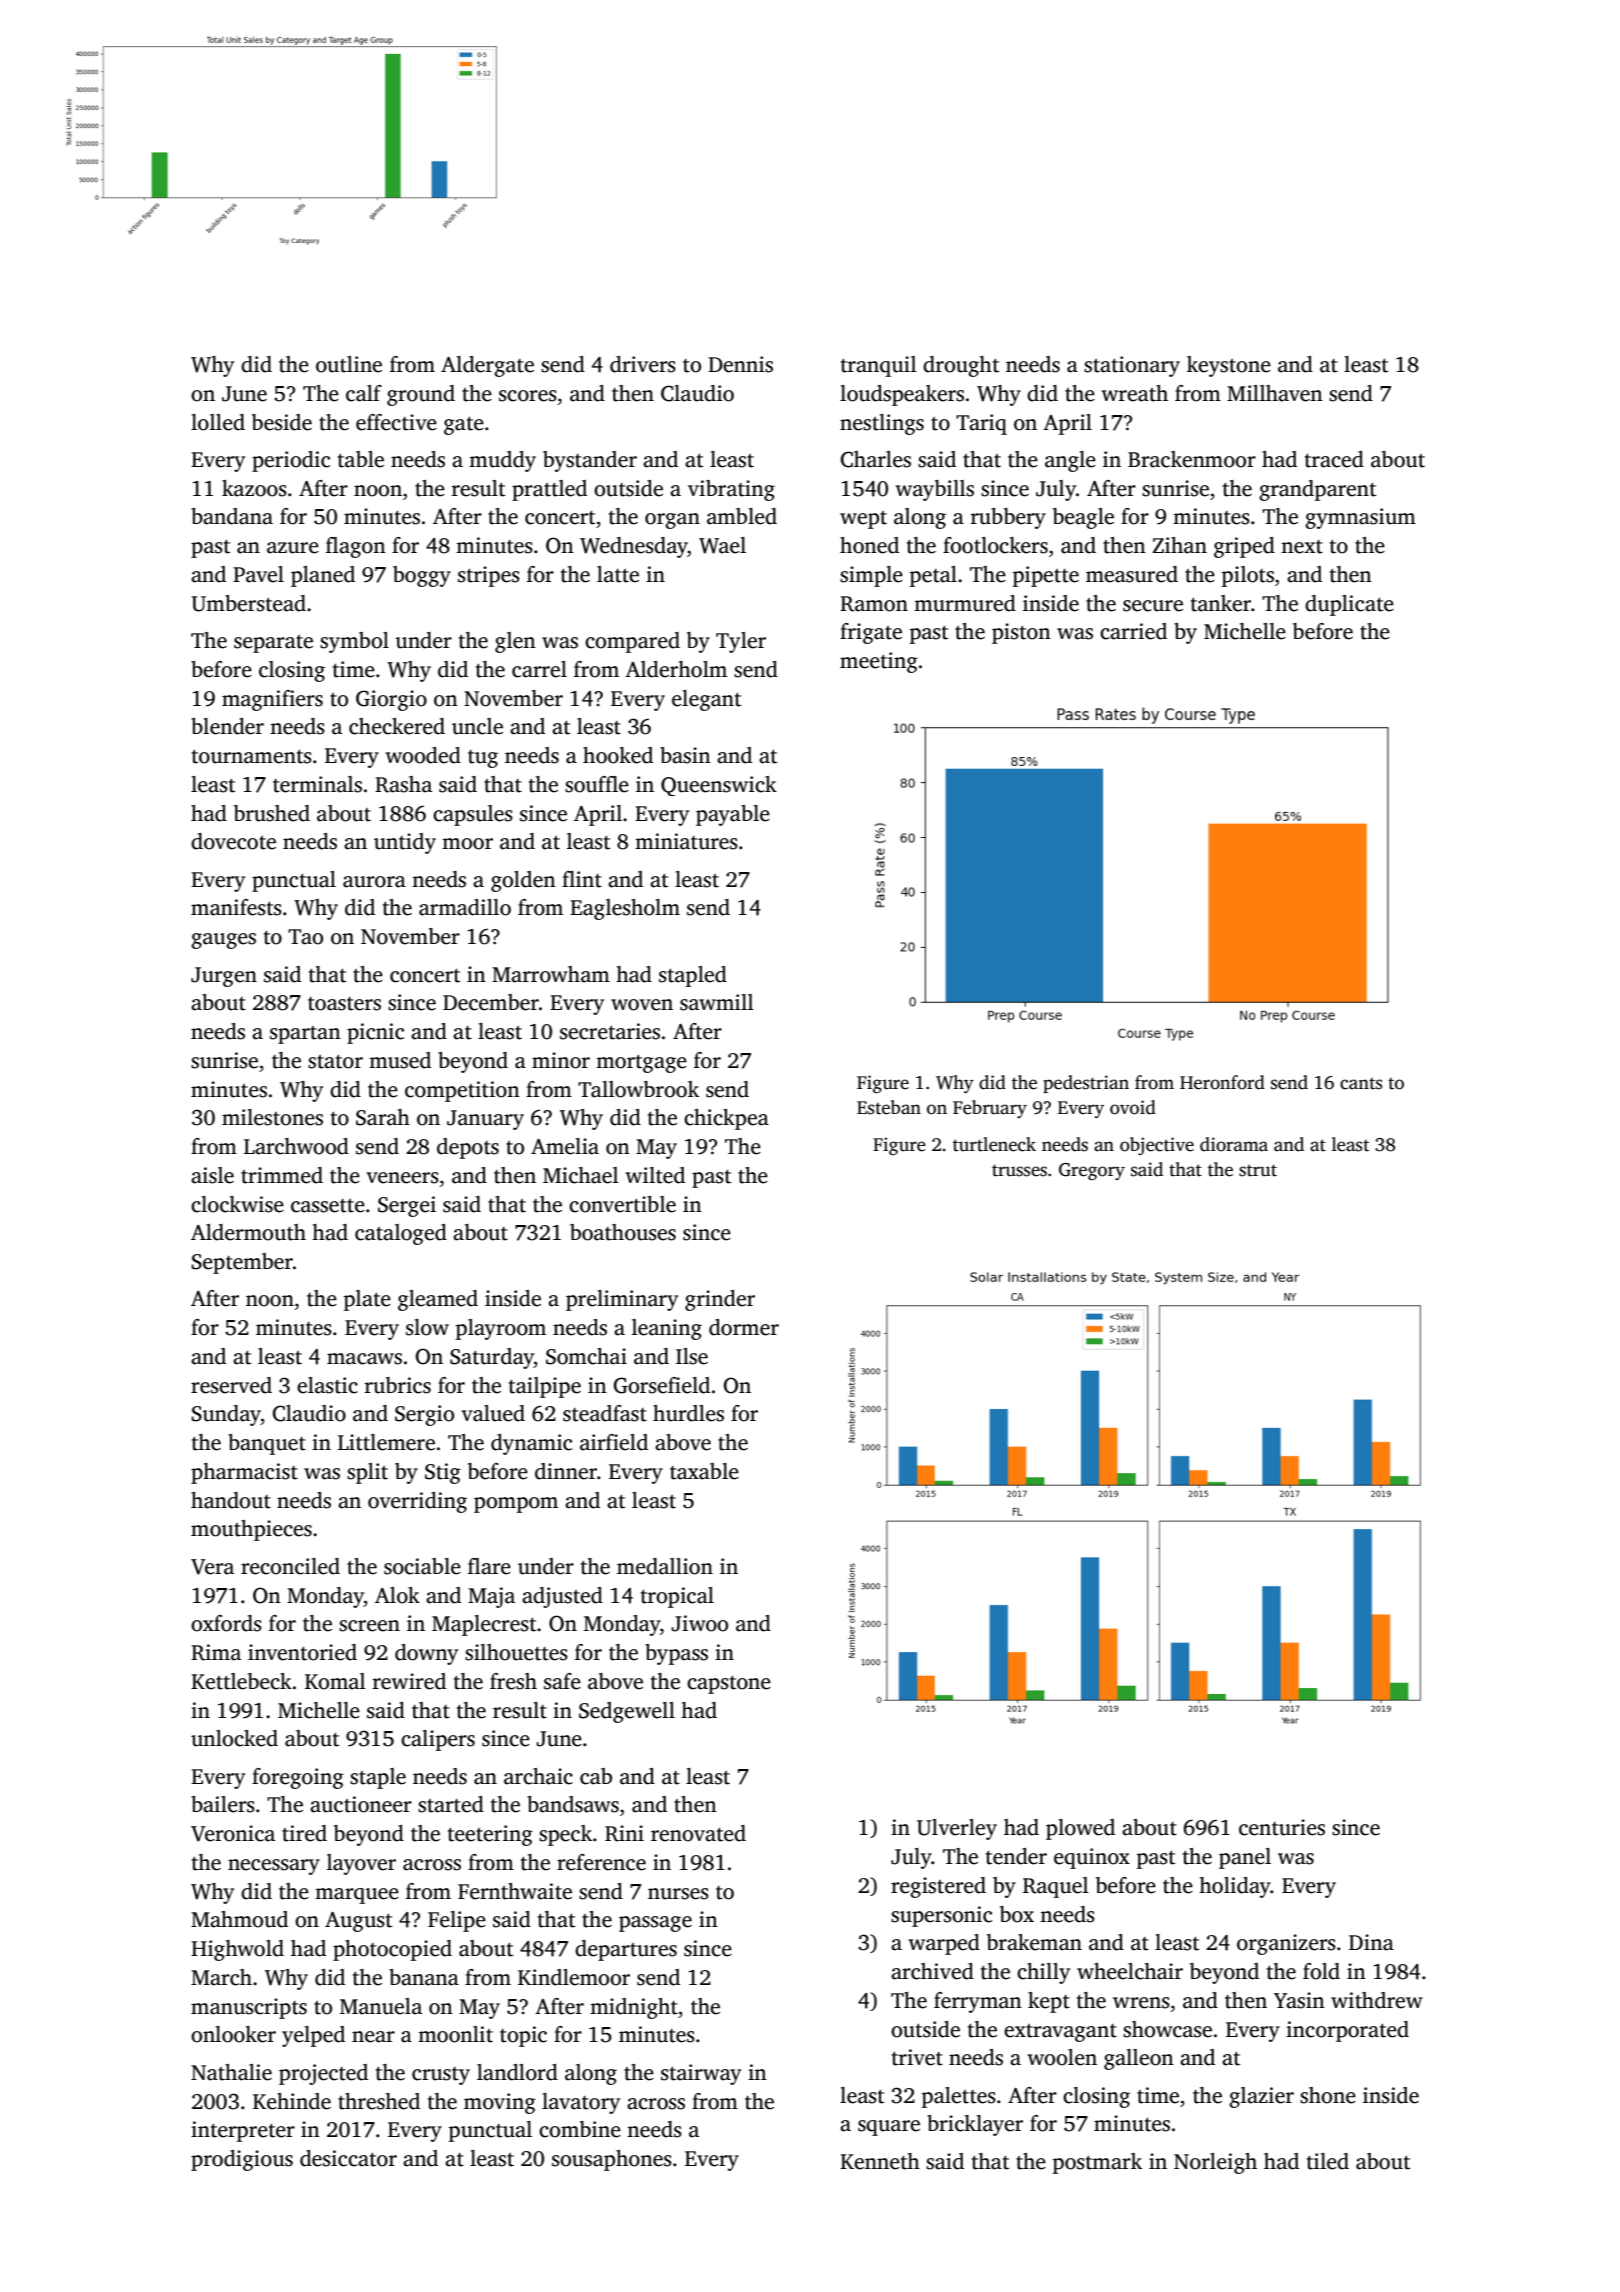 The width and height of the page is (1620, 2292). What do you see at coordinates (1092, 1171) in the page?
I see `Gregory` at bounding box center [1092, 1171].
